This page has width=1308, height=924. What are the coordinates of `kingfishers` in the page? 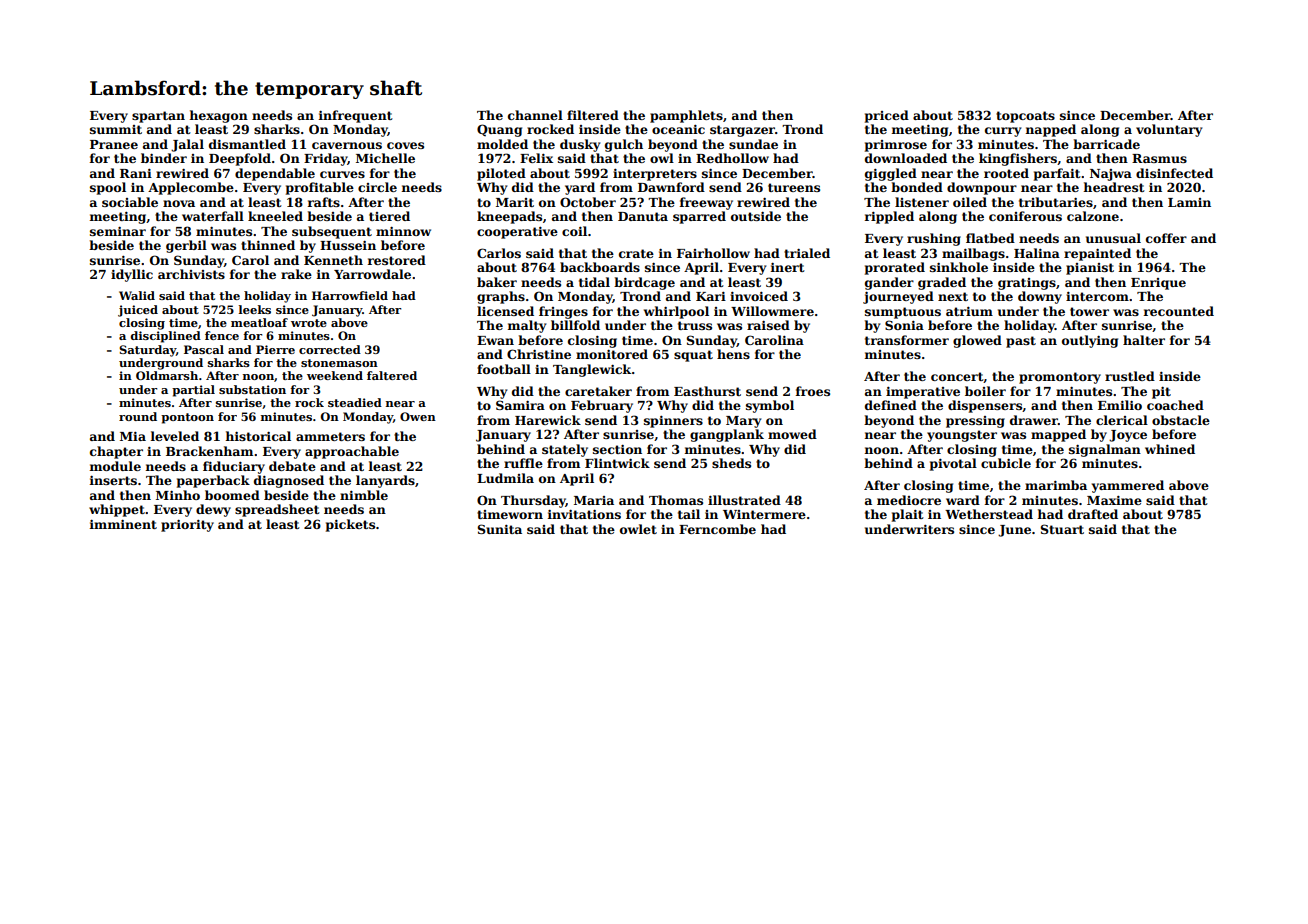 It's located at (1018, 159).
